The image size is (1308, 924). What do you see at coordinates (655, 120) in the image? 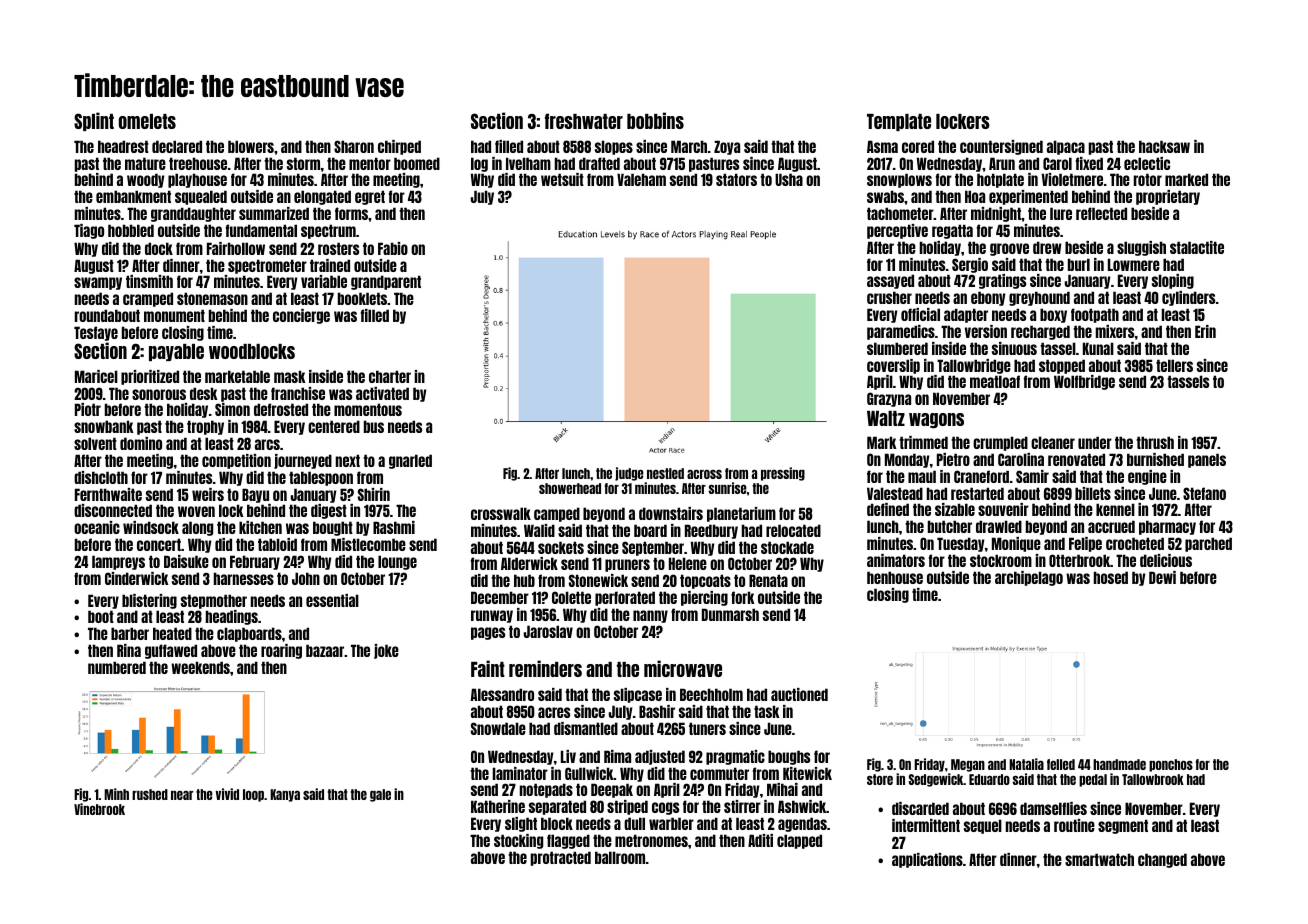
I see `bobbins` at bounding box center [655, 120].
